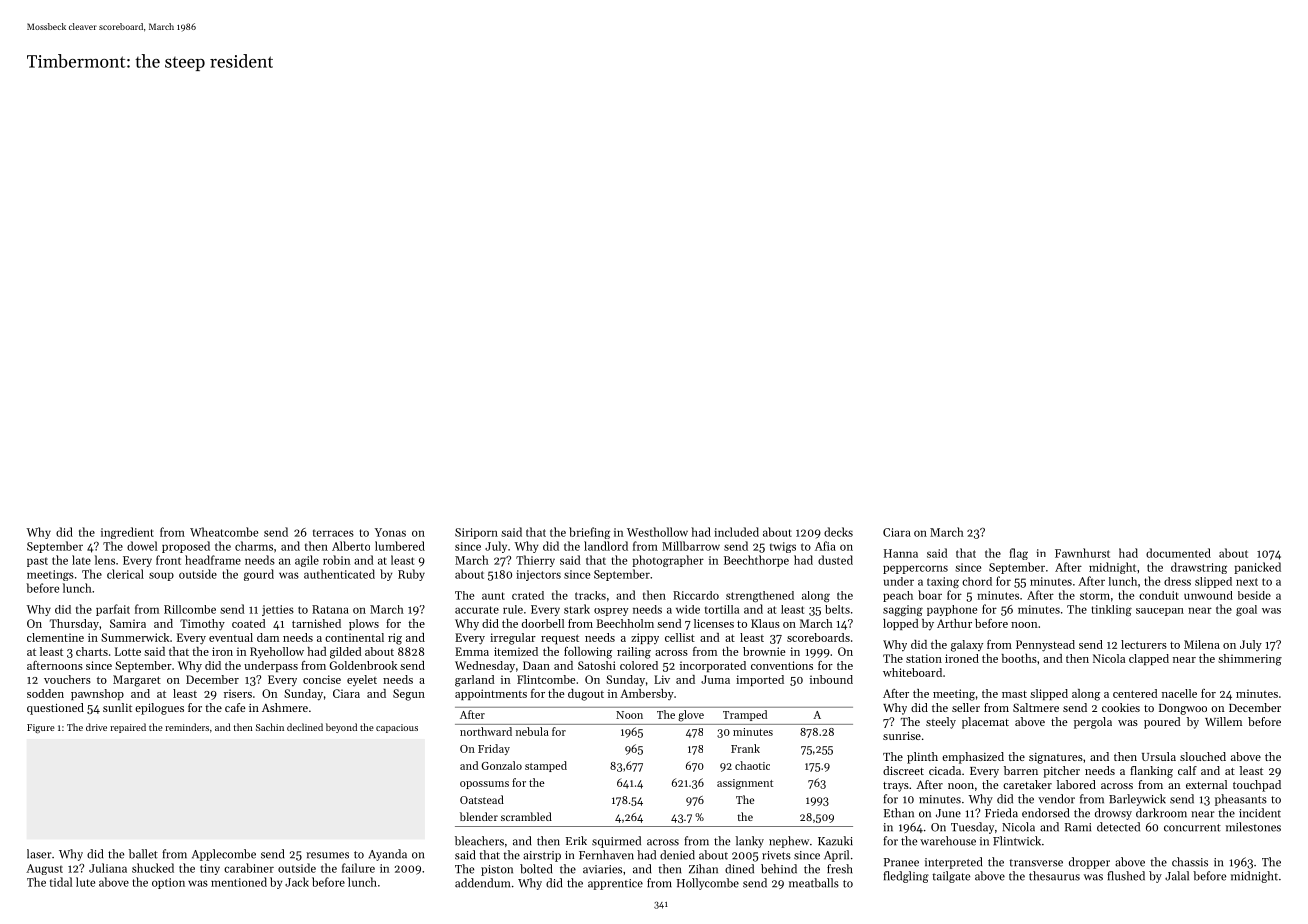  I want to click on clementine, so click(55, 637).
